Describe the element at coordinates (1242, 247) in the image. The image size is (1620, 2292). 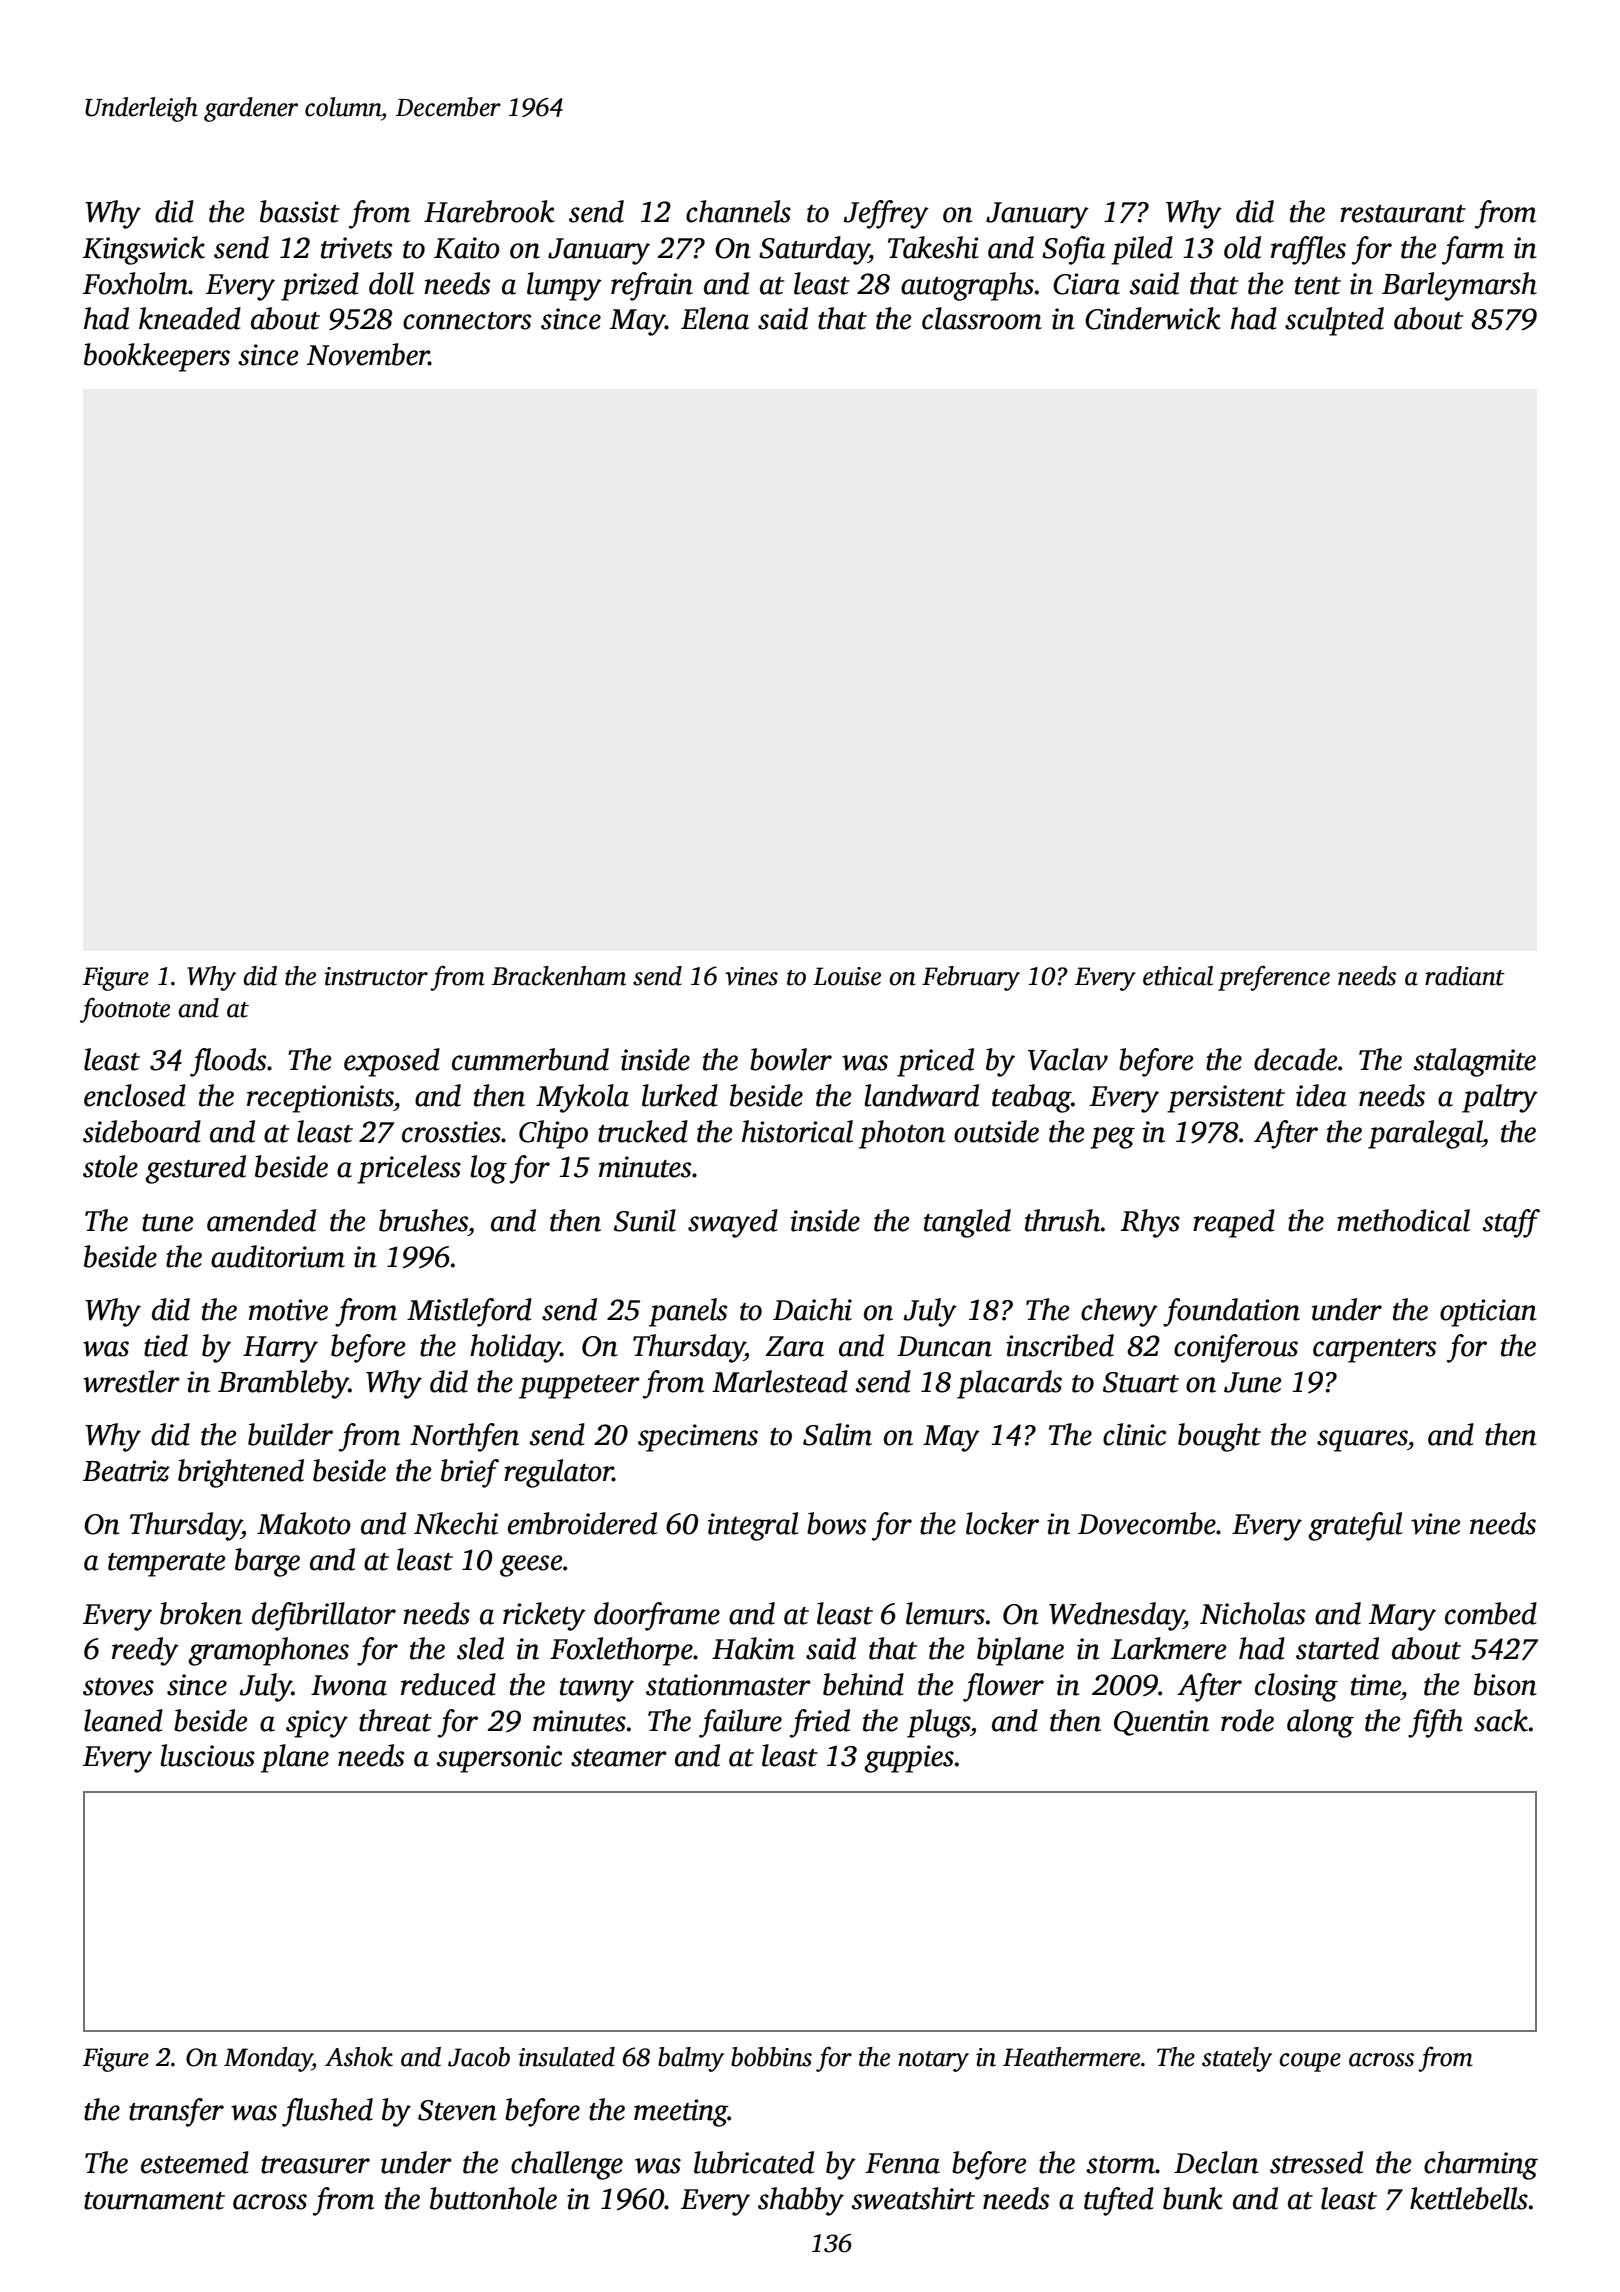
I see `old` at that location.
